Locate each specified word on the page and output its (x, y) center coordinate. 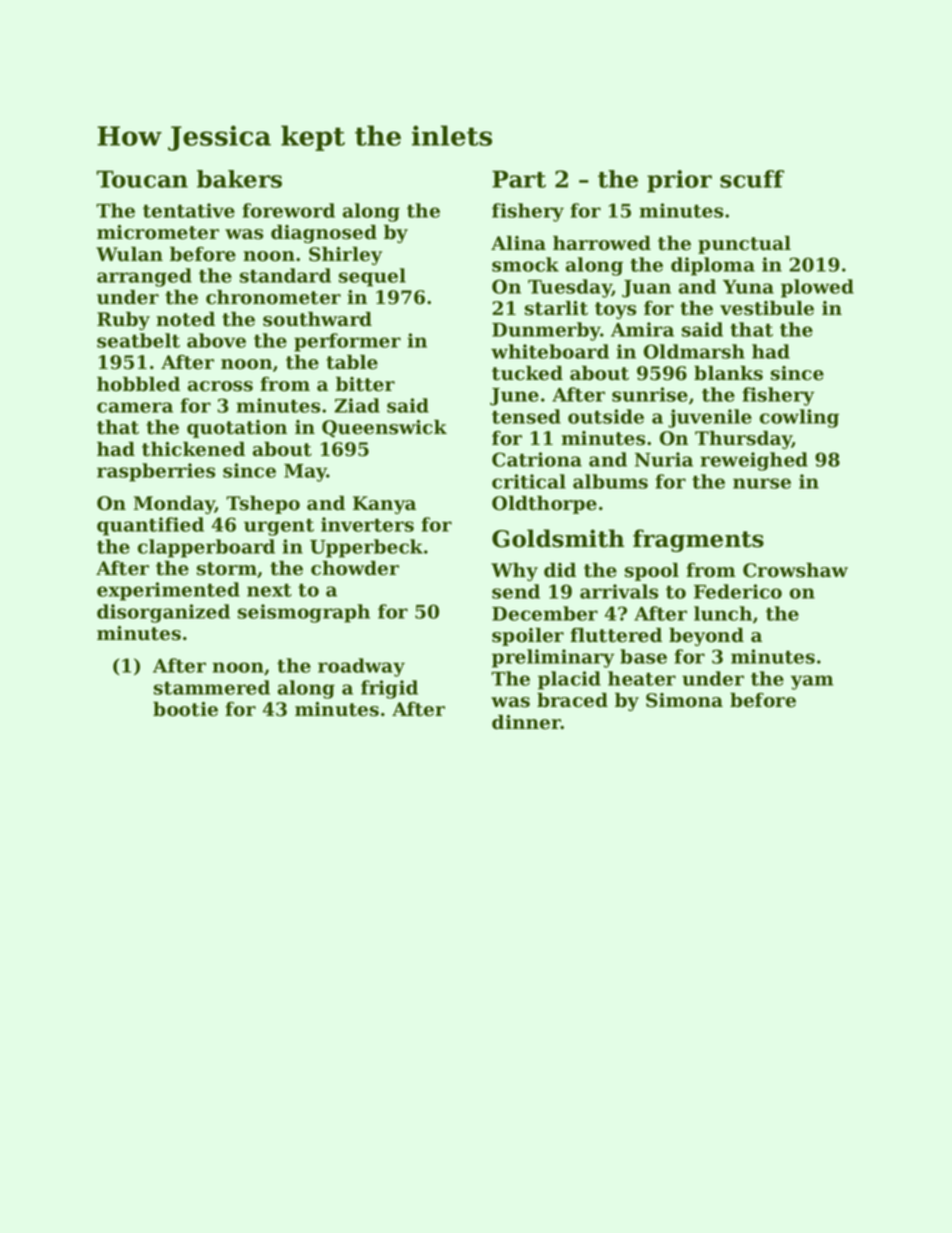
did (560, 570)
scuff (752, 179)
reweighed (754, 461)
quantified (150, 526)
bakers (239, 179)
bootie (185, 709)
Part (519, 179)
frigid (389, 689)
